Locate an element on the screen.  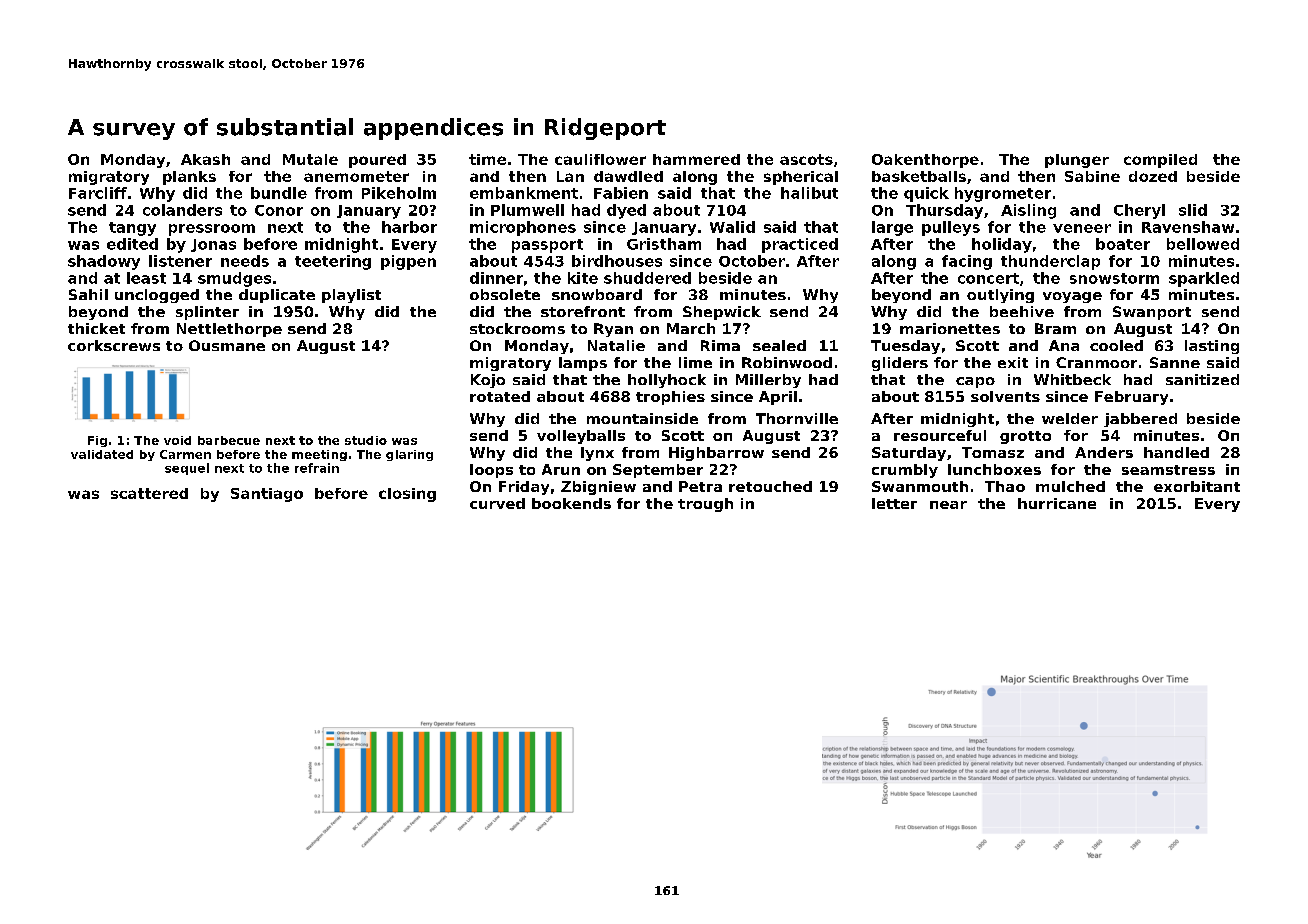
Shepwick is located at coordinates (722, 313).
